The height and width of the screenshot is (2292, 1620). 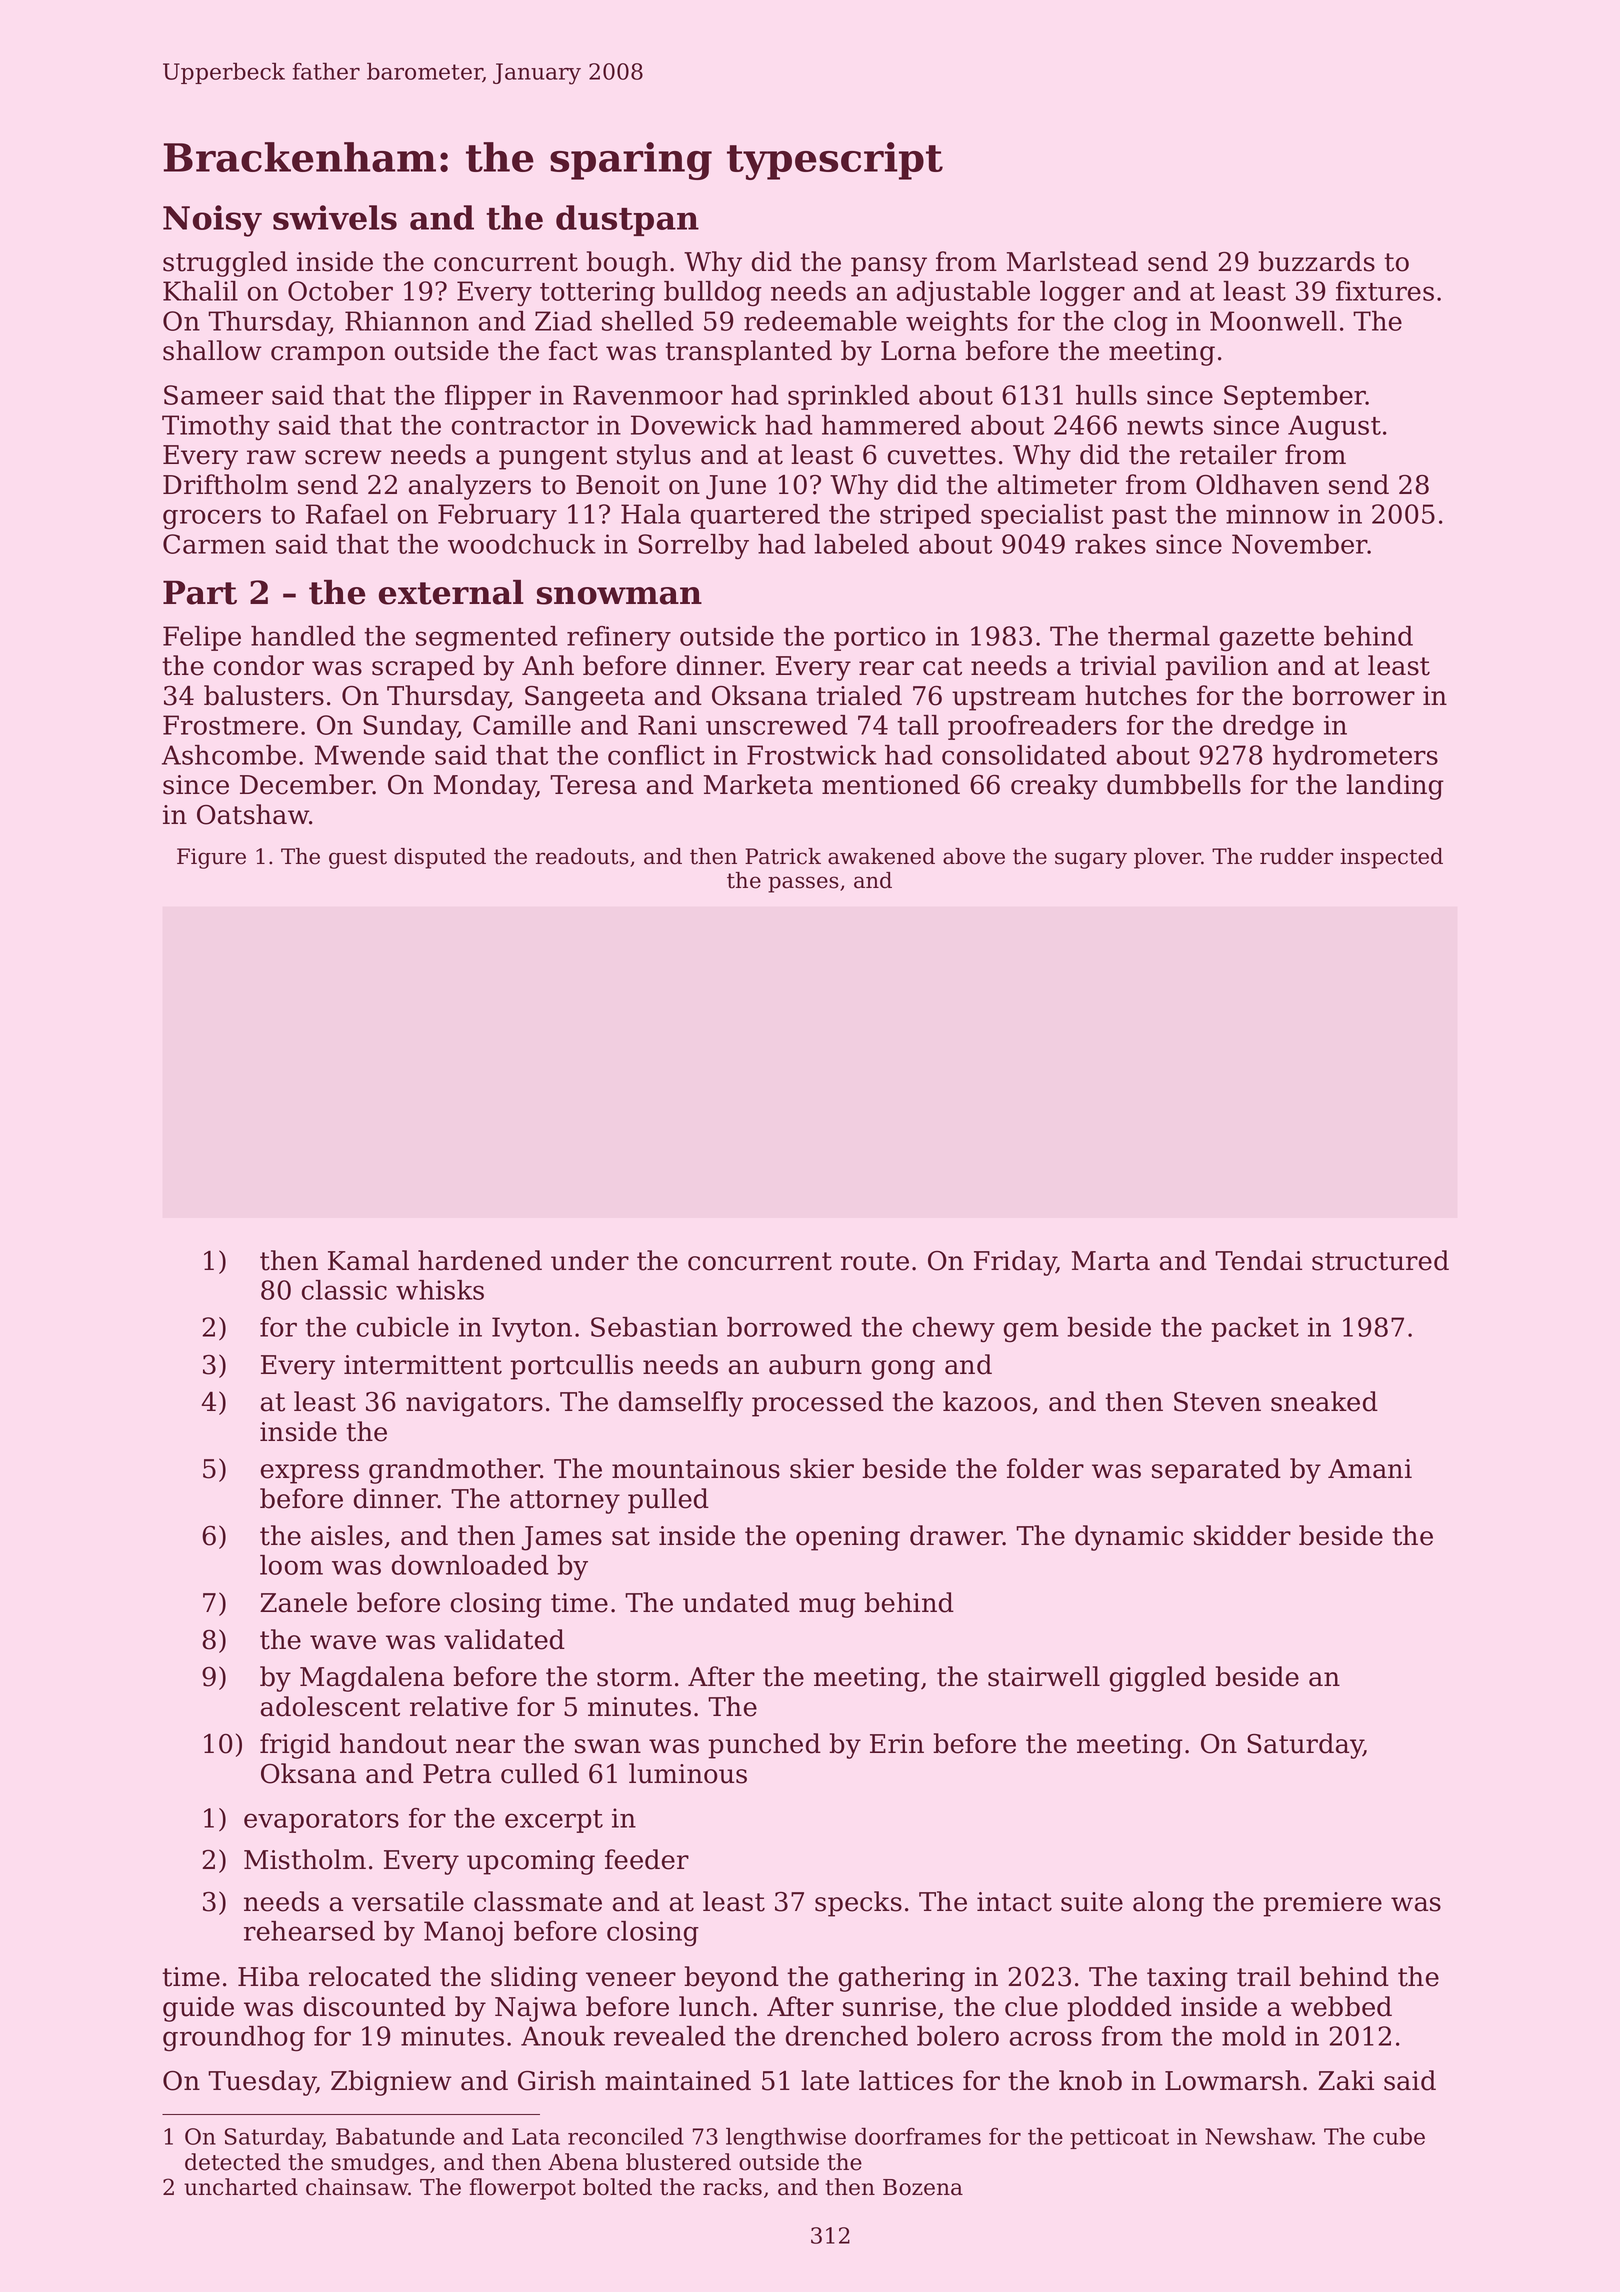 I want to click on knob, so click(x=1090, y=2080).
